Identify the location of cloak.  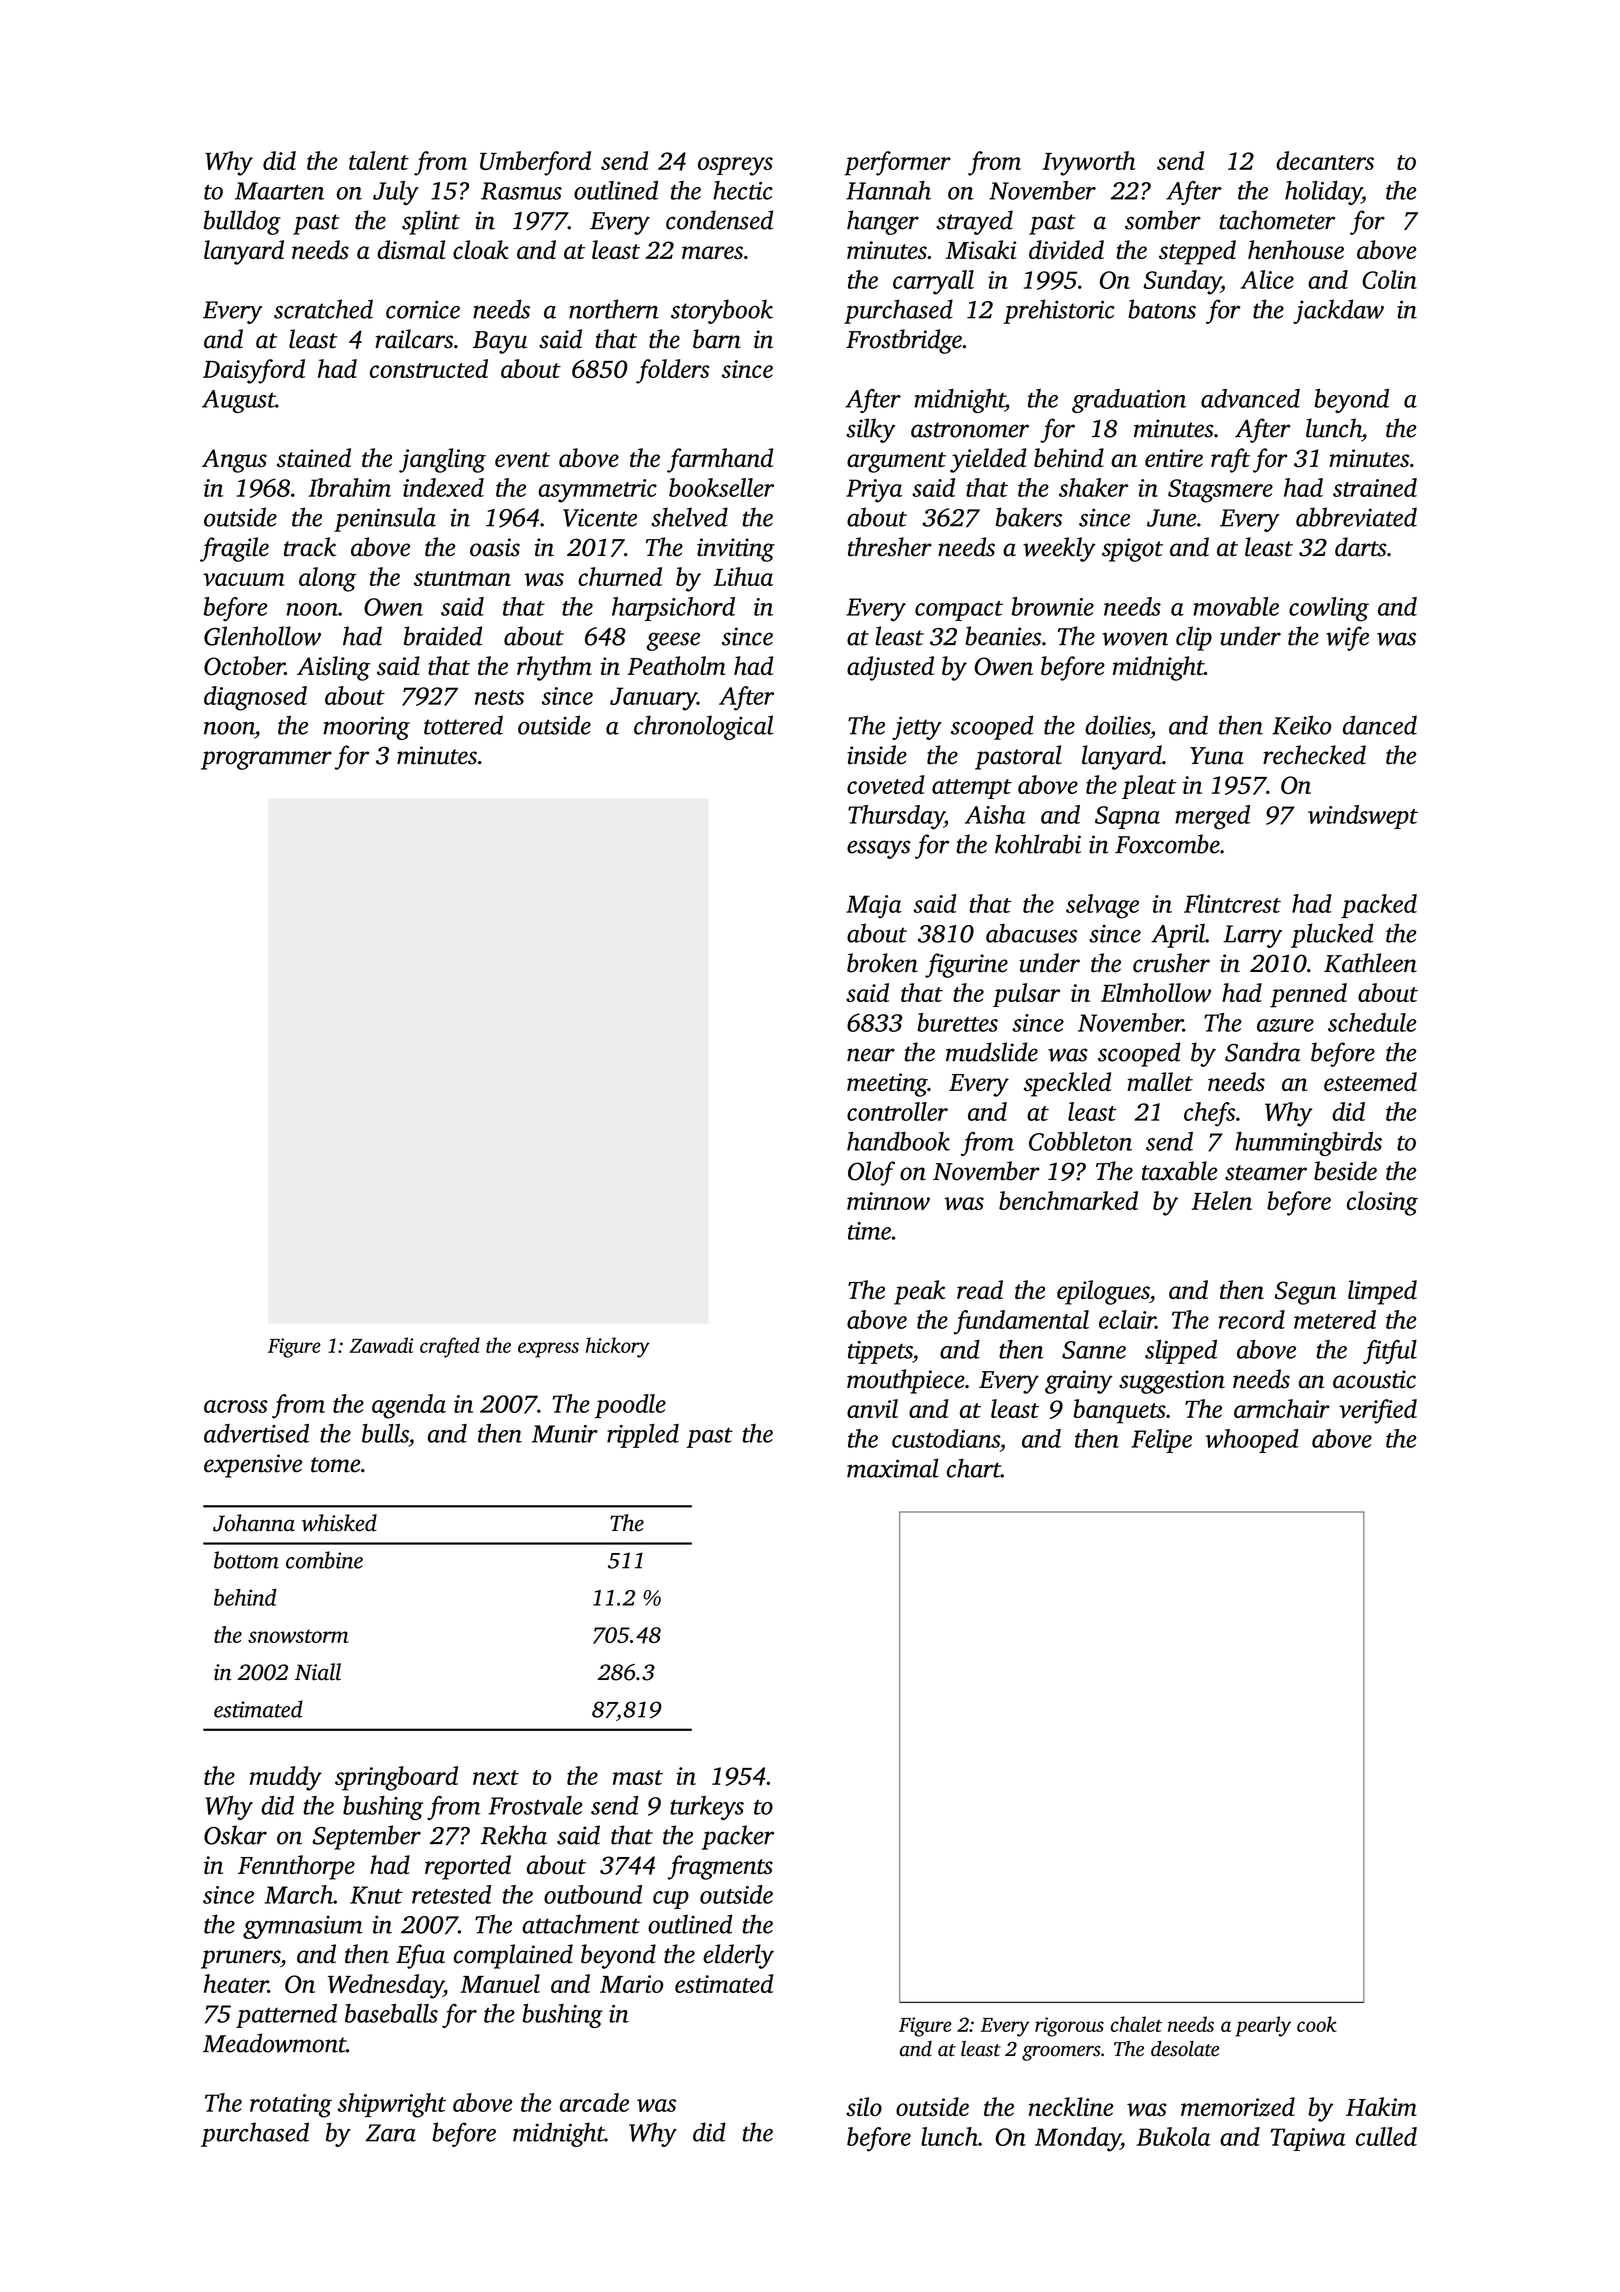
(481, 249).
